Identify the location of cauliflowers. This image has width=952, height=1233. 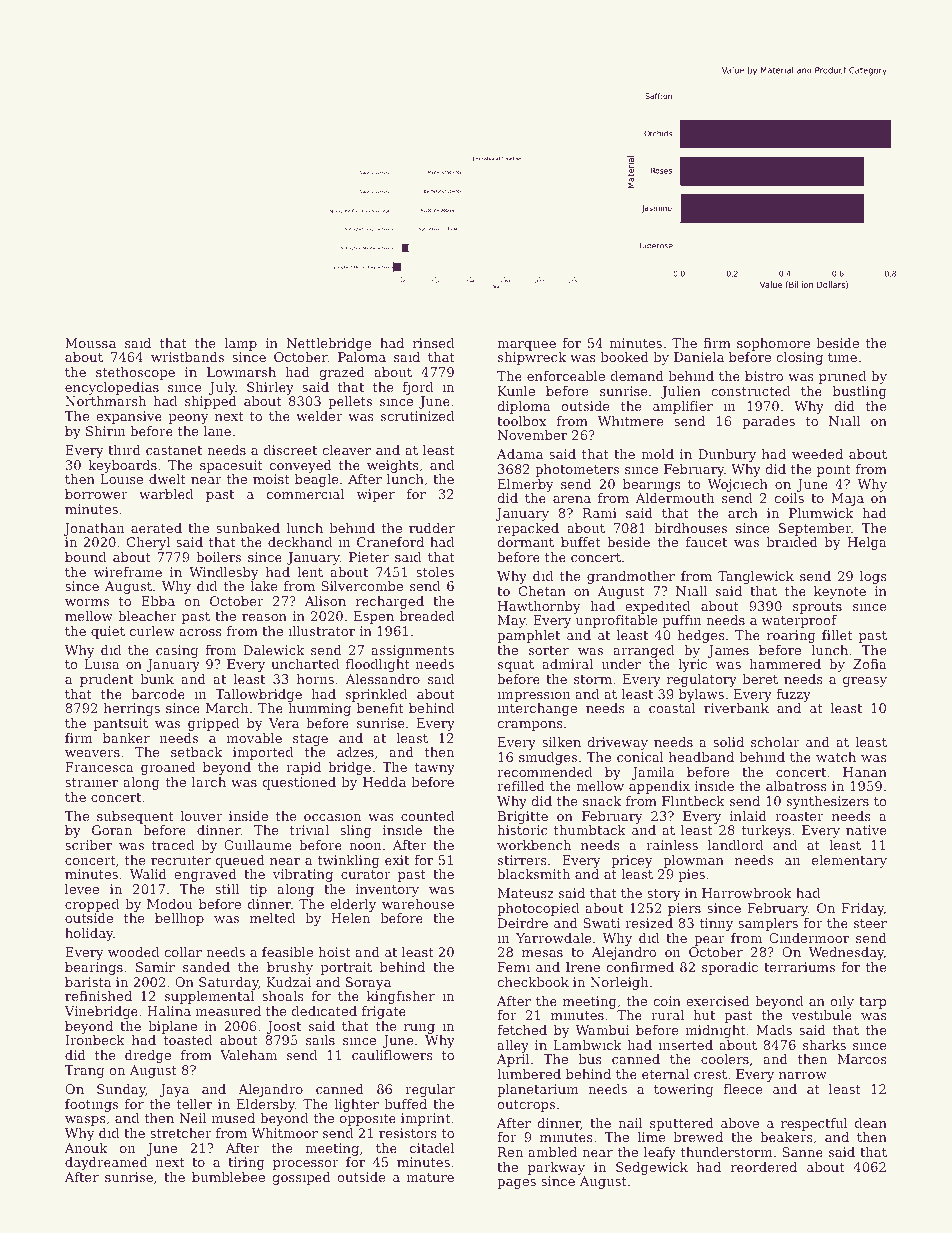
(392, 1055).
